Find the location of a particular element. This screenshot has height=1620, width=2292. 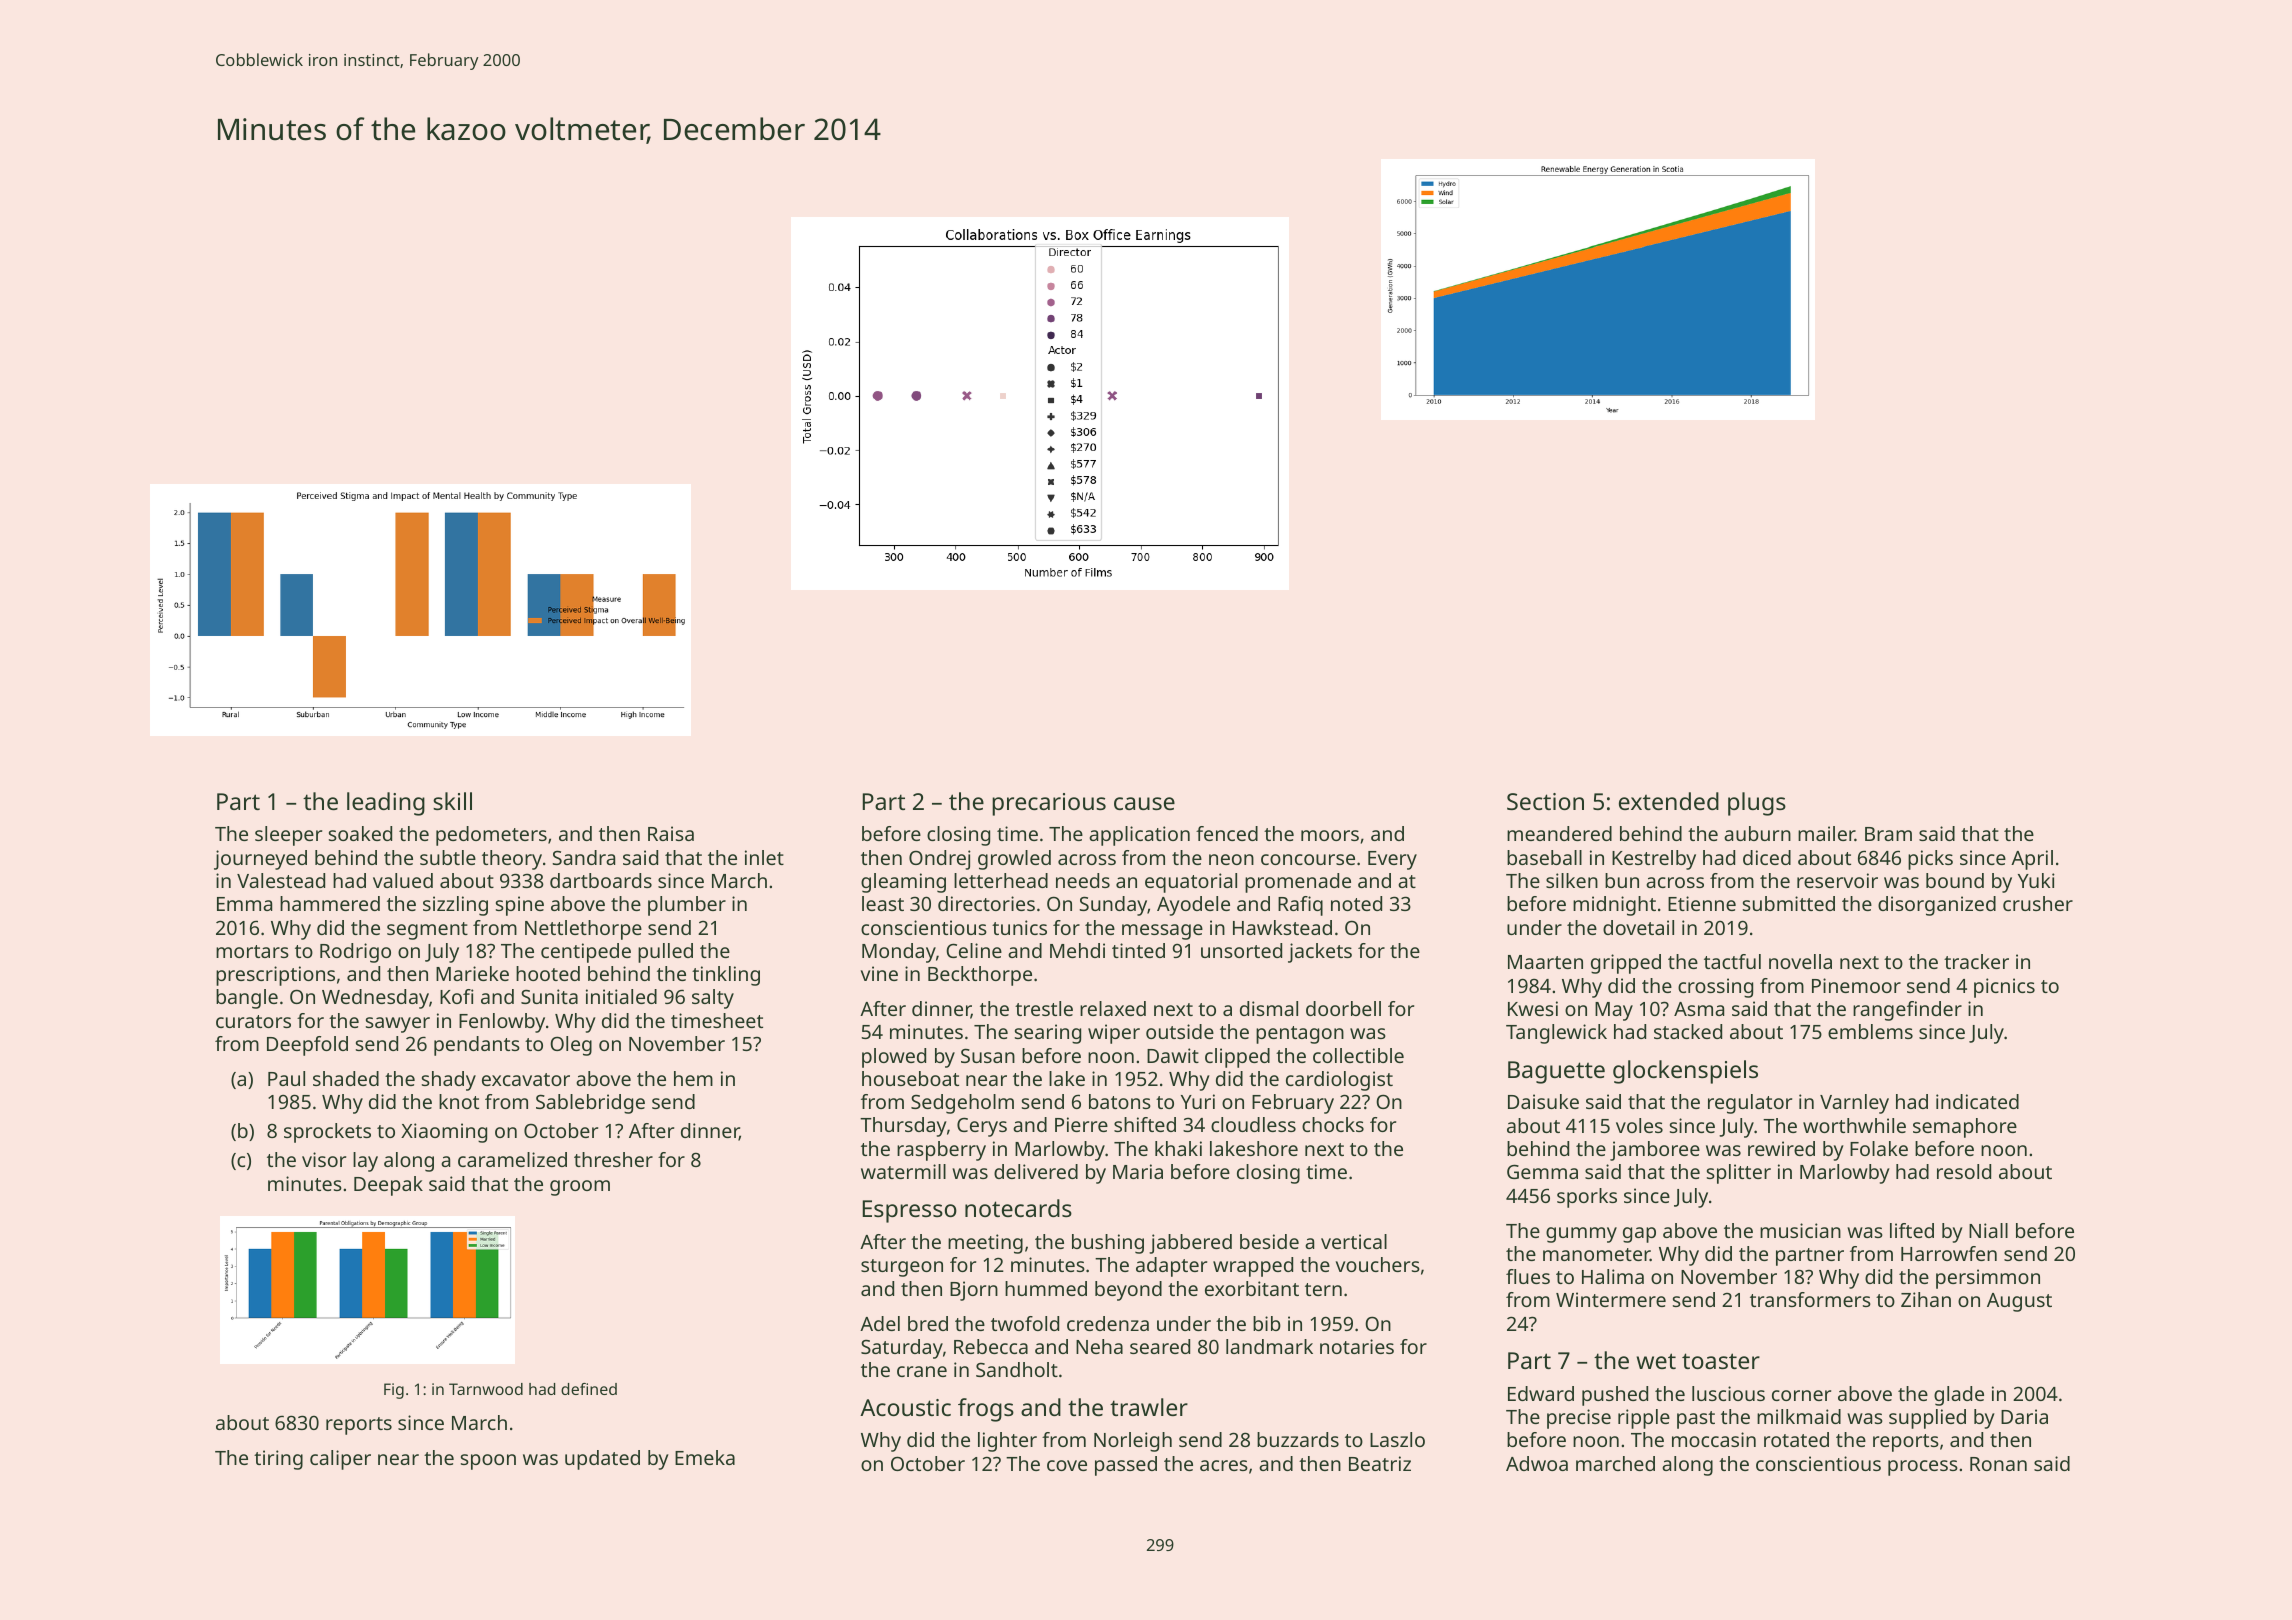

Tanglewick is located at coordinates (1556, 1034).
